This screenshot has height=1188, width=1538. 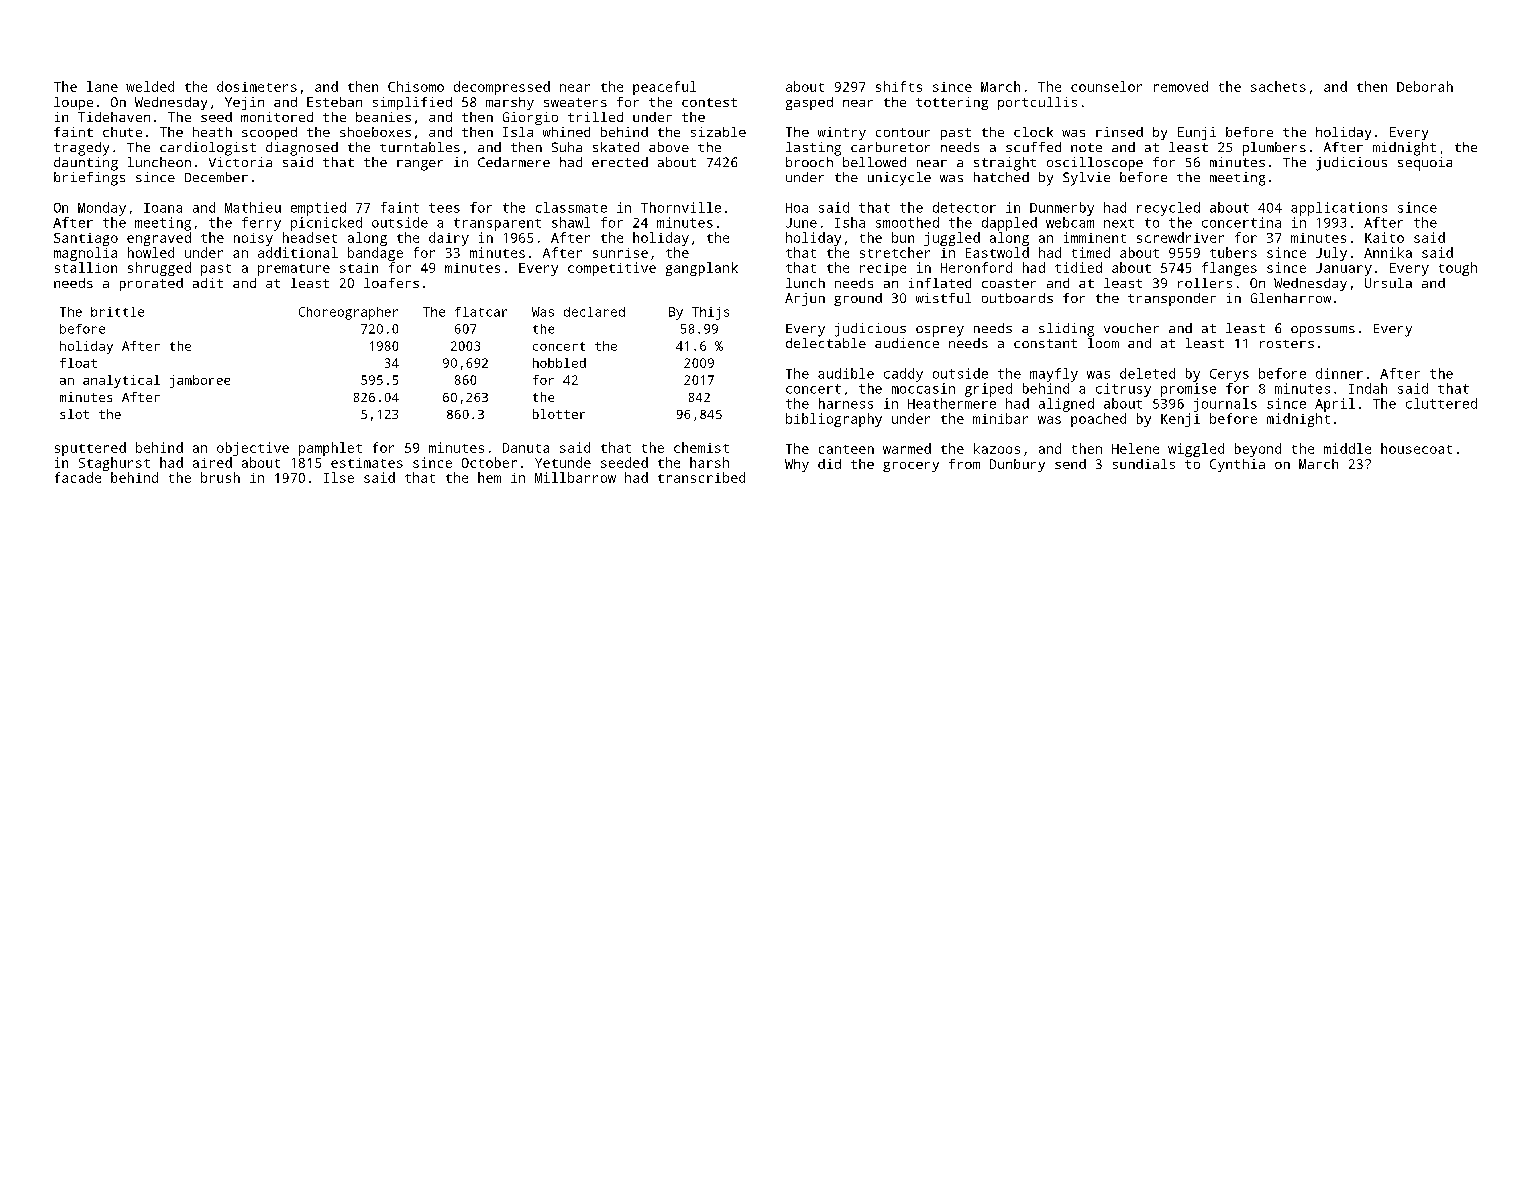 What do you see at coordinates (74, 414) in the screenshot?
I see `slot` at bounding box center [74, 414].
